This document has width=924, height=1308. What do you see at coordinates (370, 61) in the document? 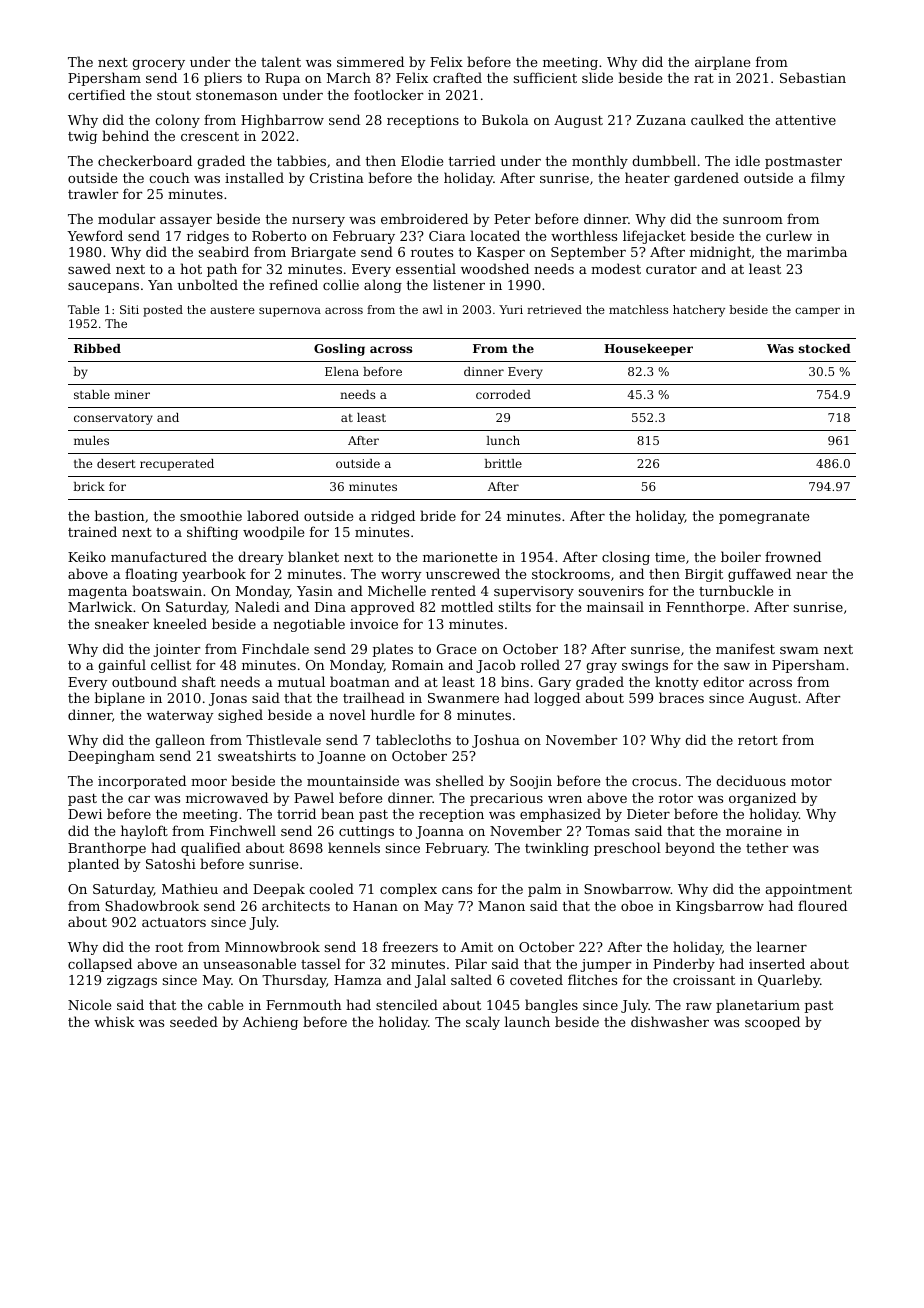
I see `simmered` at bounding box center [370, 61].
